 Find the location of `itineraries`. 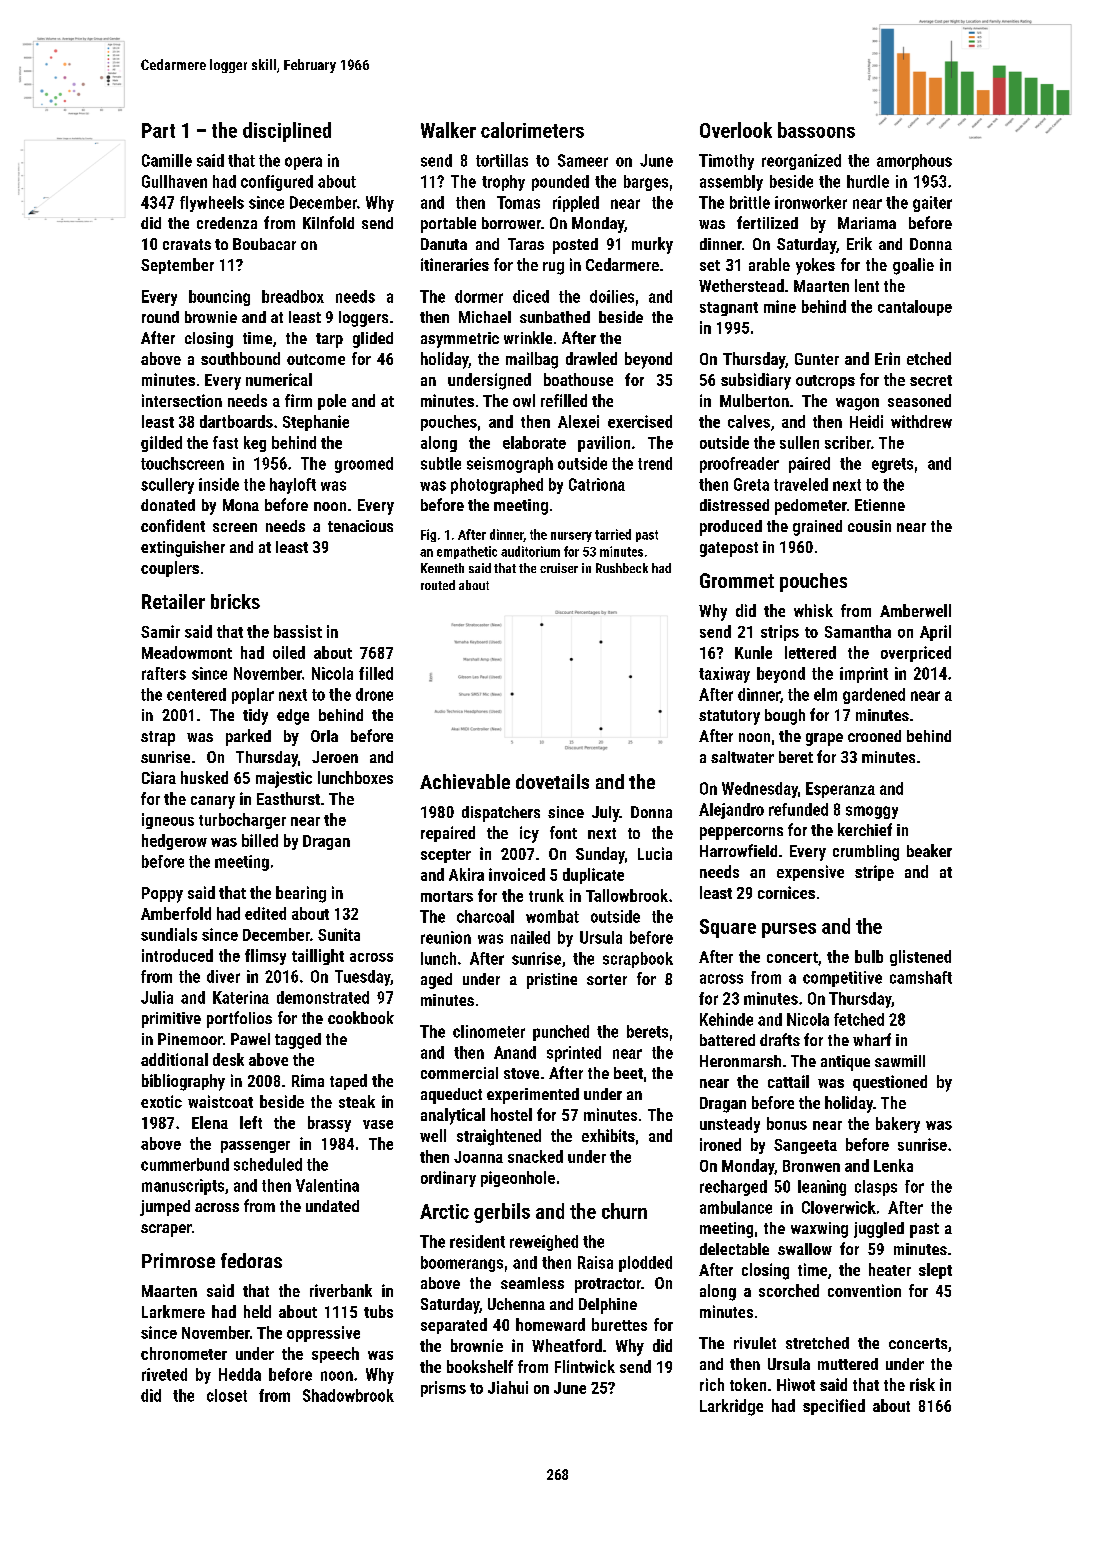

itineraries is located at coordinates (455, 264).
